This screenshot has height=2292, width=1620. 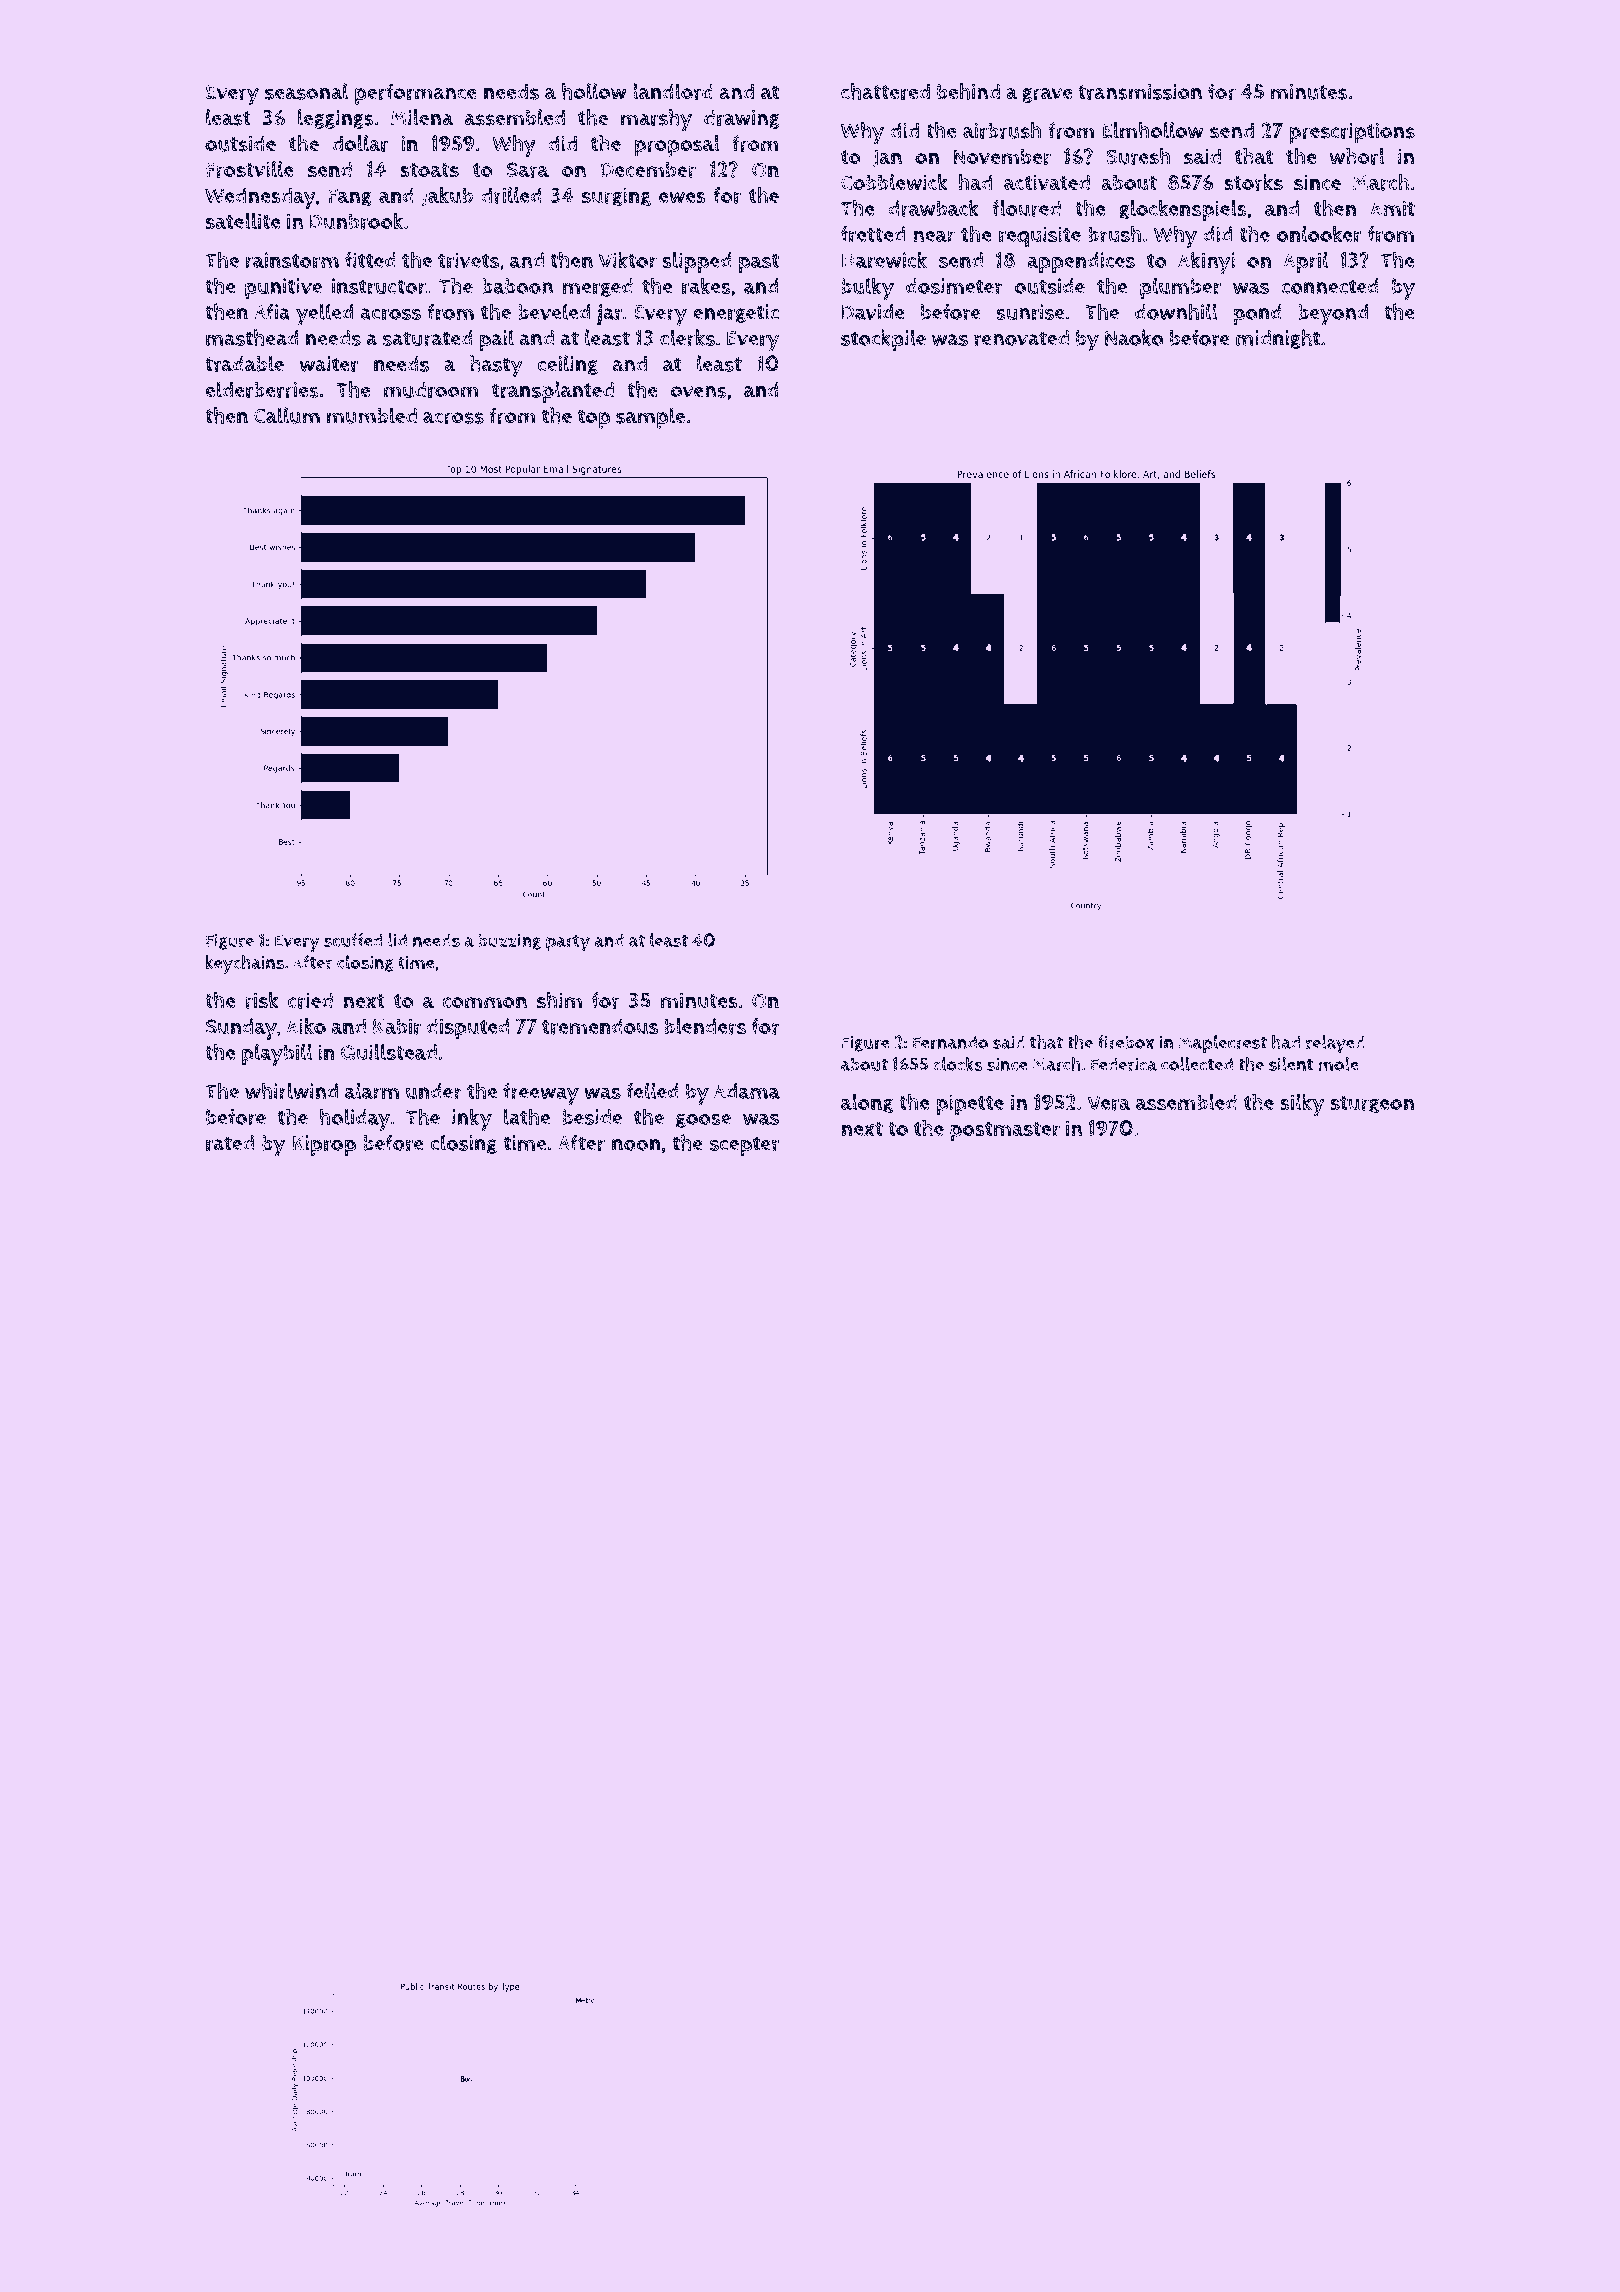 What do you see at coordinates (950, 1042) in the screenshot?
I see `Fernando` at bounding box center [950, 1042].
